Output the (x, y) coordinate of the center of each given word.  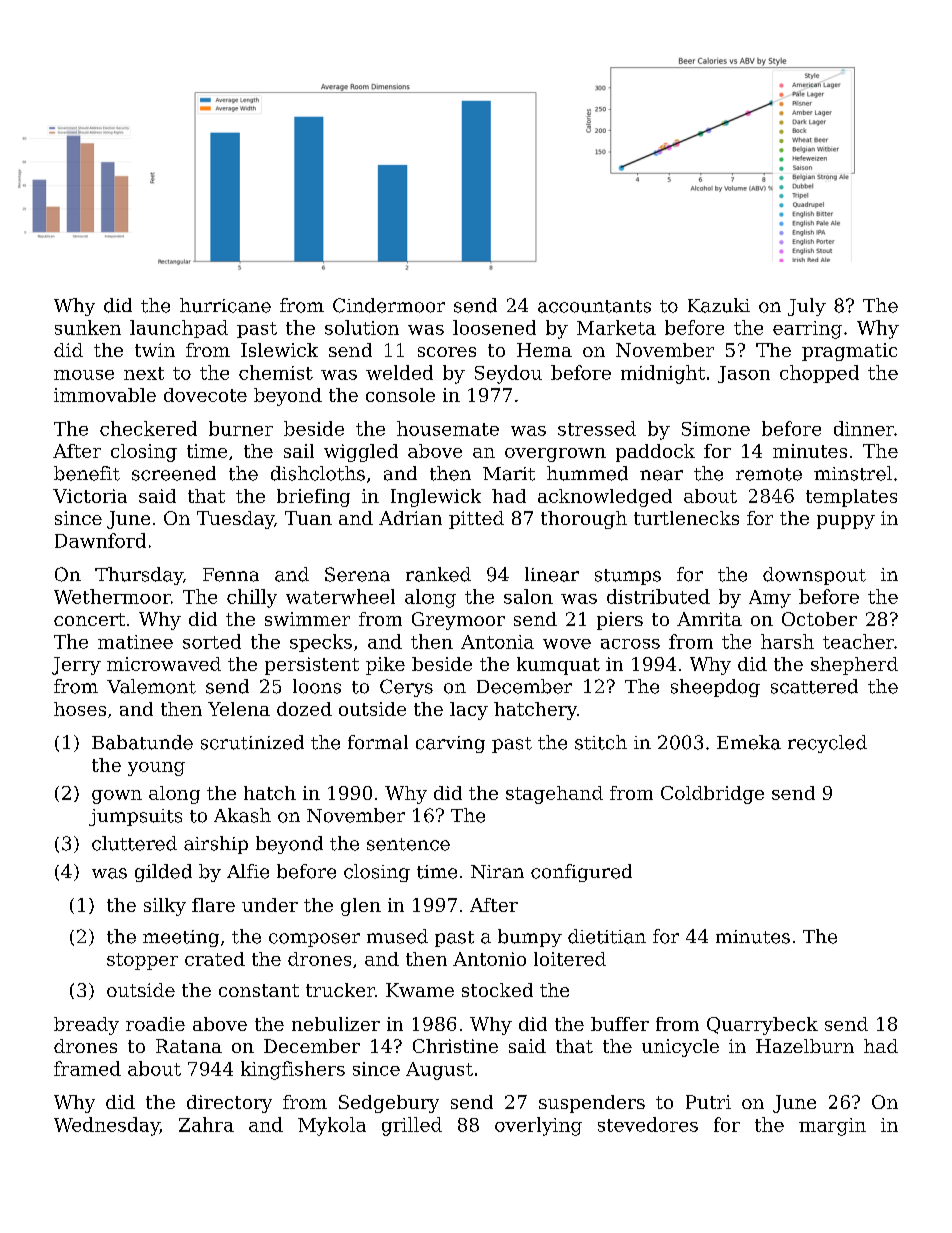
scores (447, 352)
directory (229, 1104)
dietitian (607, 936)
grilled (412, 1126)
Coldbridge (712, 795)
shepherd (854, 666)
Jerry (76, 666)
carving (450, 744)
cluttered (134, 843)
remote (769, 474)
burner (241, 428)
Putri (708, 1102)
